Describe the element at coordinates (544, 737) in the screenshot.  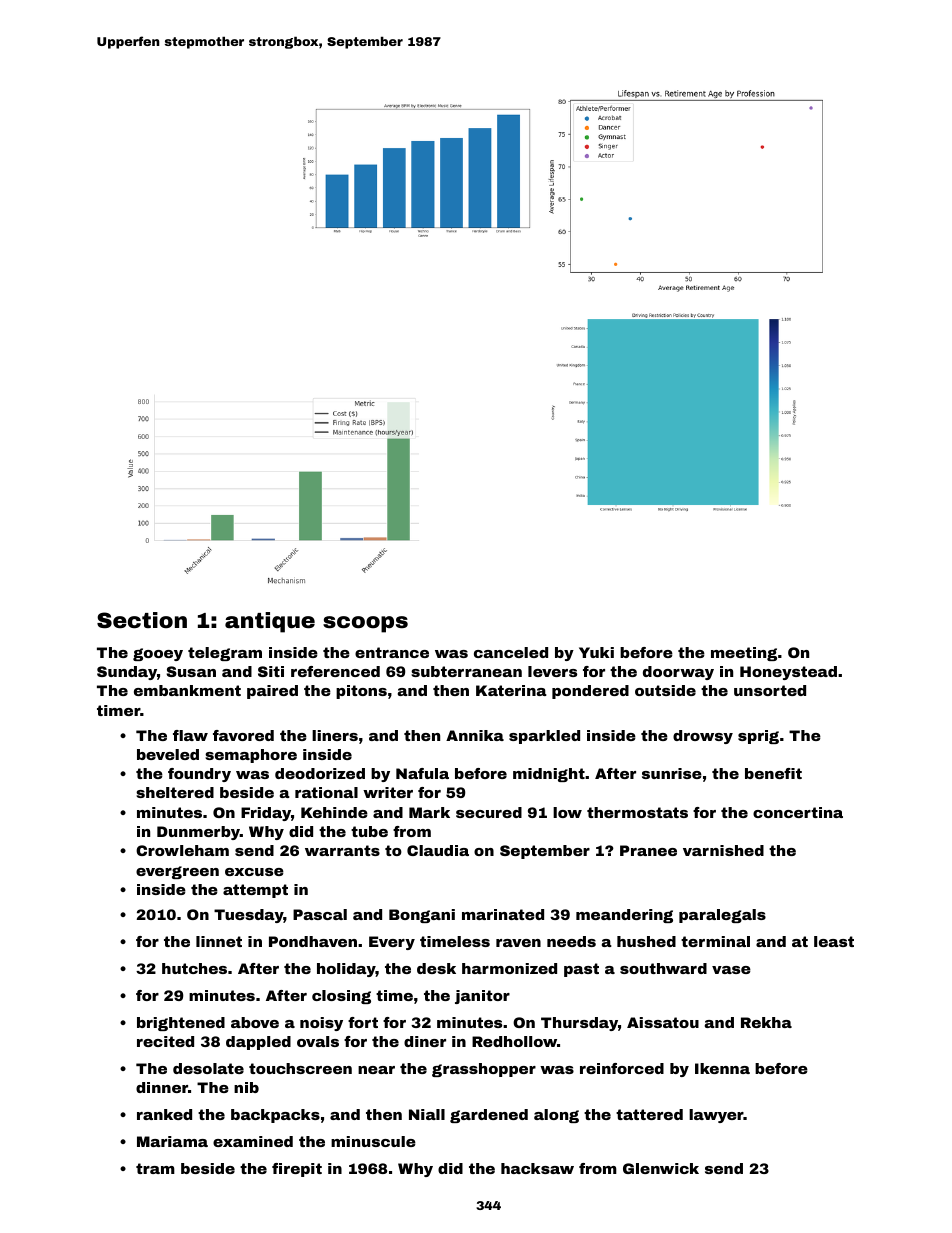
I see `sparkled` at that location.
